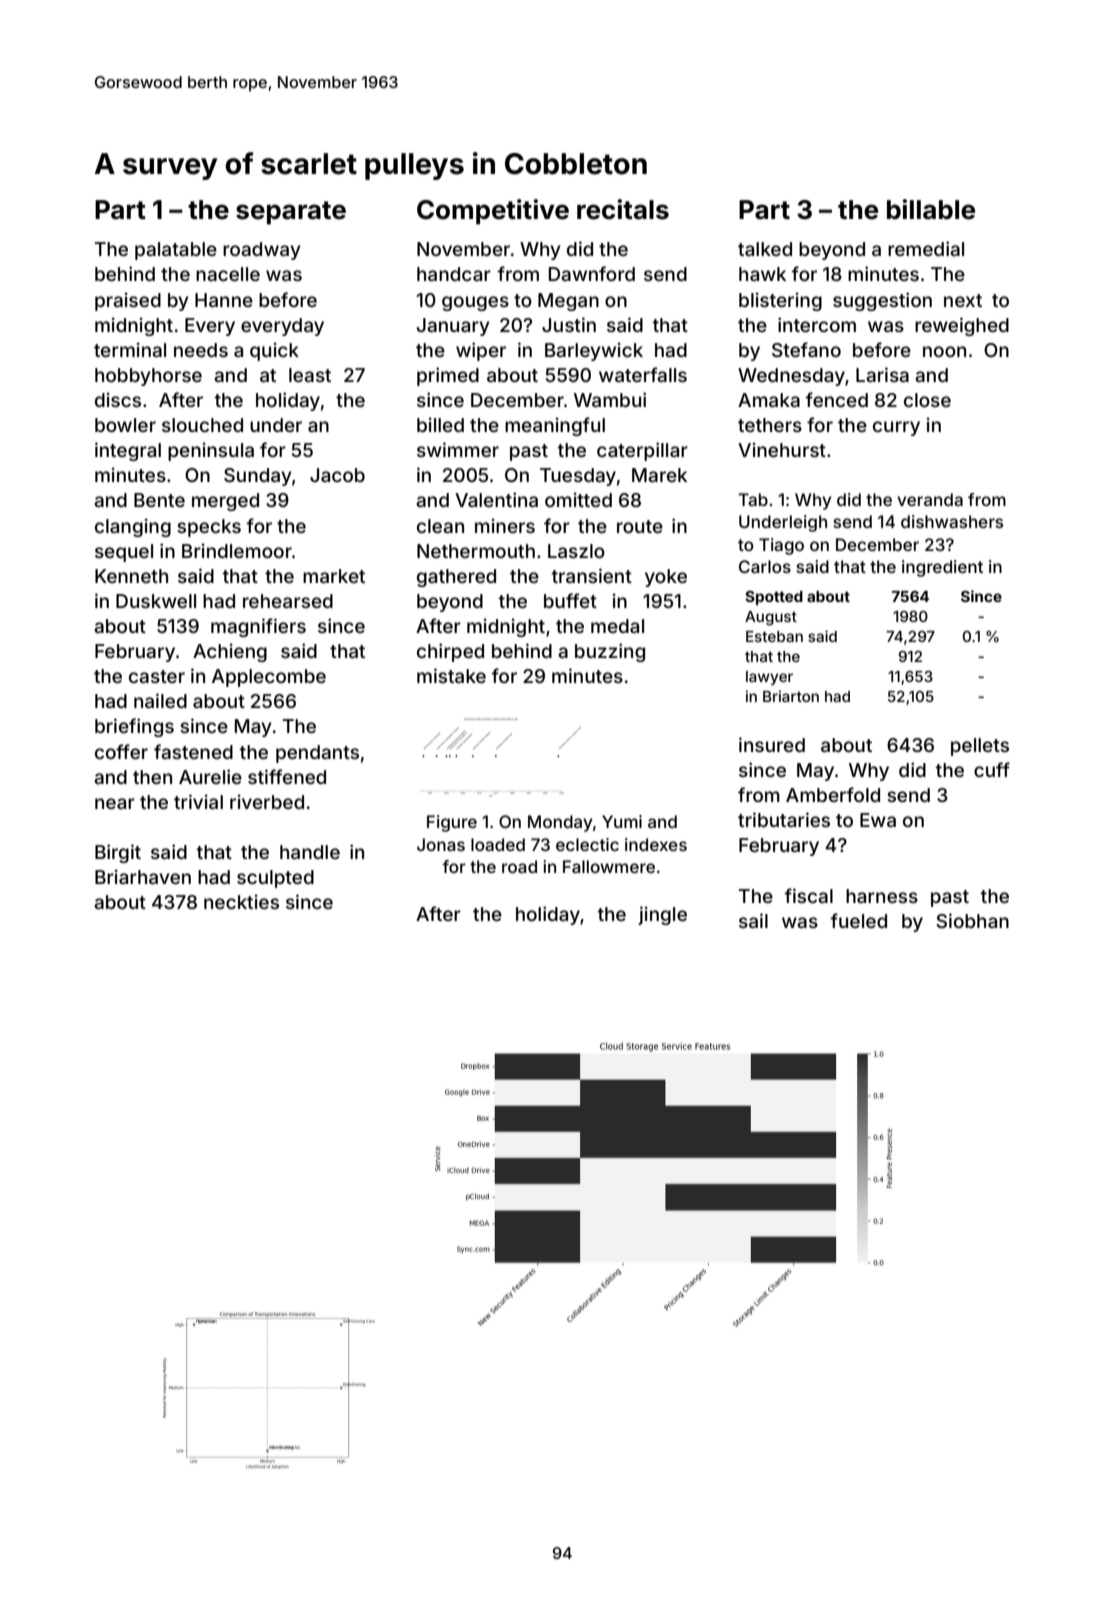 The image size is (1104, 1598). I want to click on wiper, so click(481, 351).
